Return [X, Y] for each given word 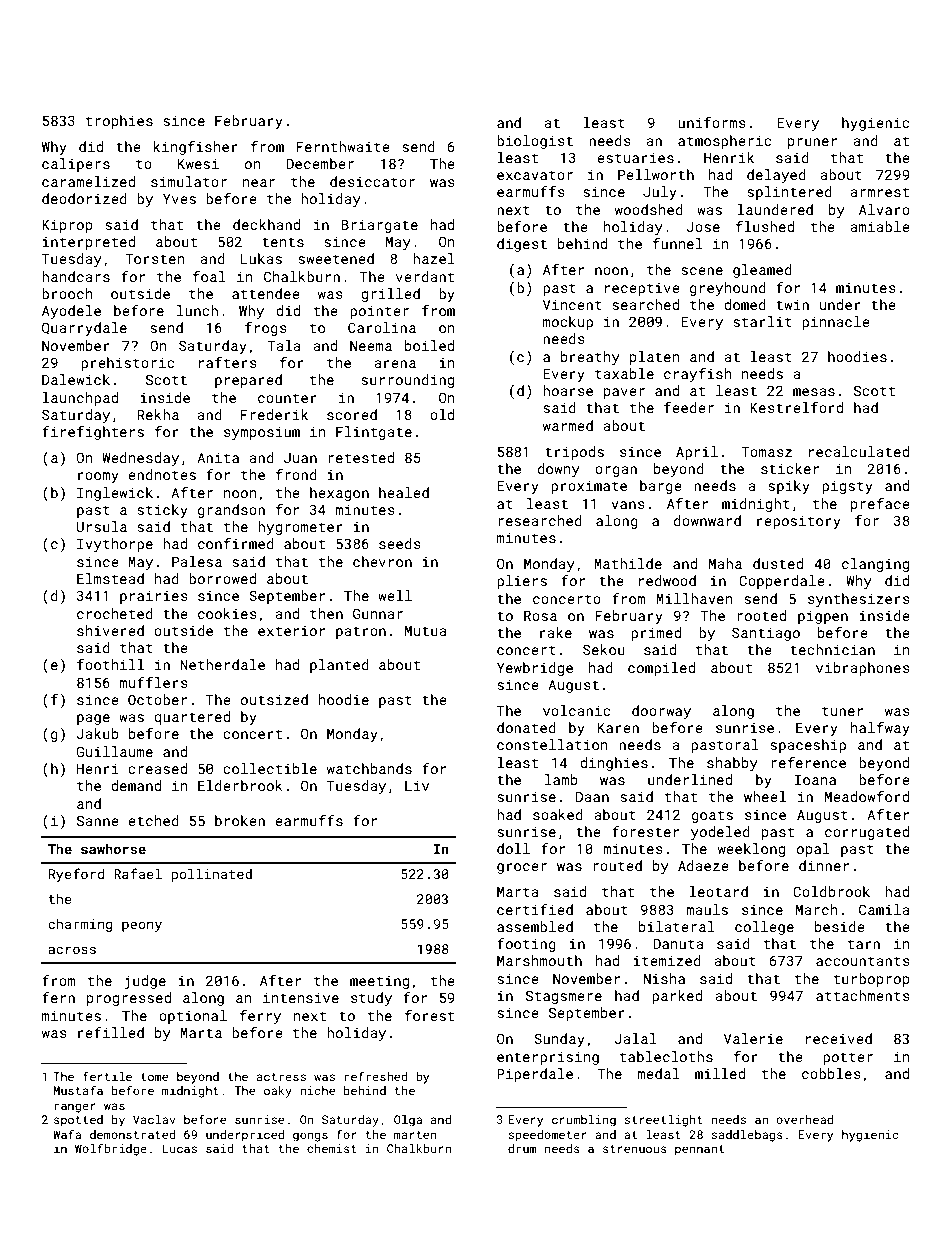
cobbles [831, 1073]
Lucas [179, 1148]
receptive [642, 289]
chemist [332, 1148]
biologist [535, 142]
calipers [76, 165]
